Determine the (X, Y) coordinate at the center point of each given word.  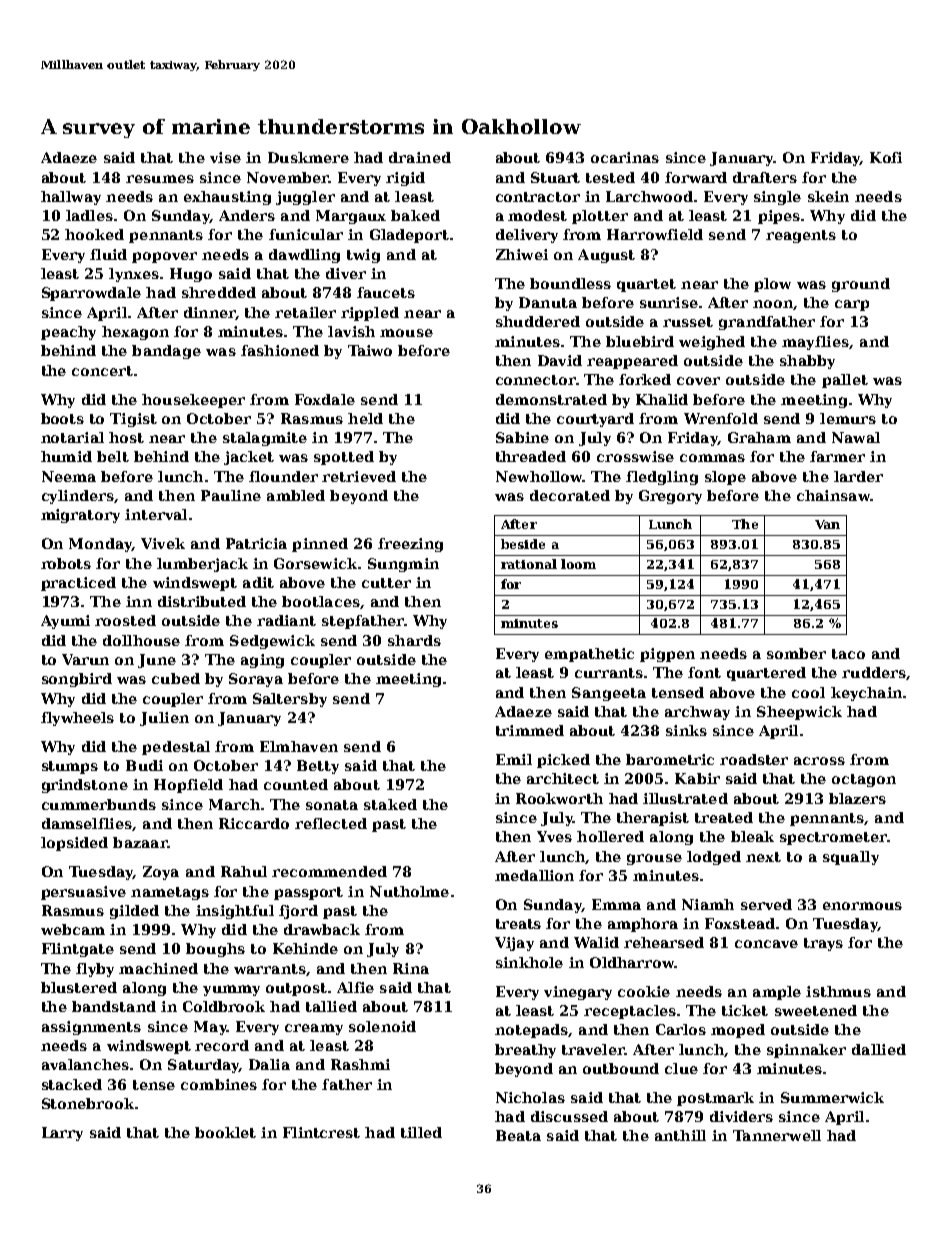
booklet (225, 1132)
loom (578, 564)
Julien (164, 719)
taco (848, 654)
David (560, 360)
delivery (527, 236)
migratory (80, 516)
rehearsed (664, 942)
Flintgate (78, 950)
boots (62, 418)
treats (518, 924)
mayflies (815, 343)
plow (772, 285)
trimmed (530, 730)
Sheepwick (799, 713)
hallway (71, 198)
